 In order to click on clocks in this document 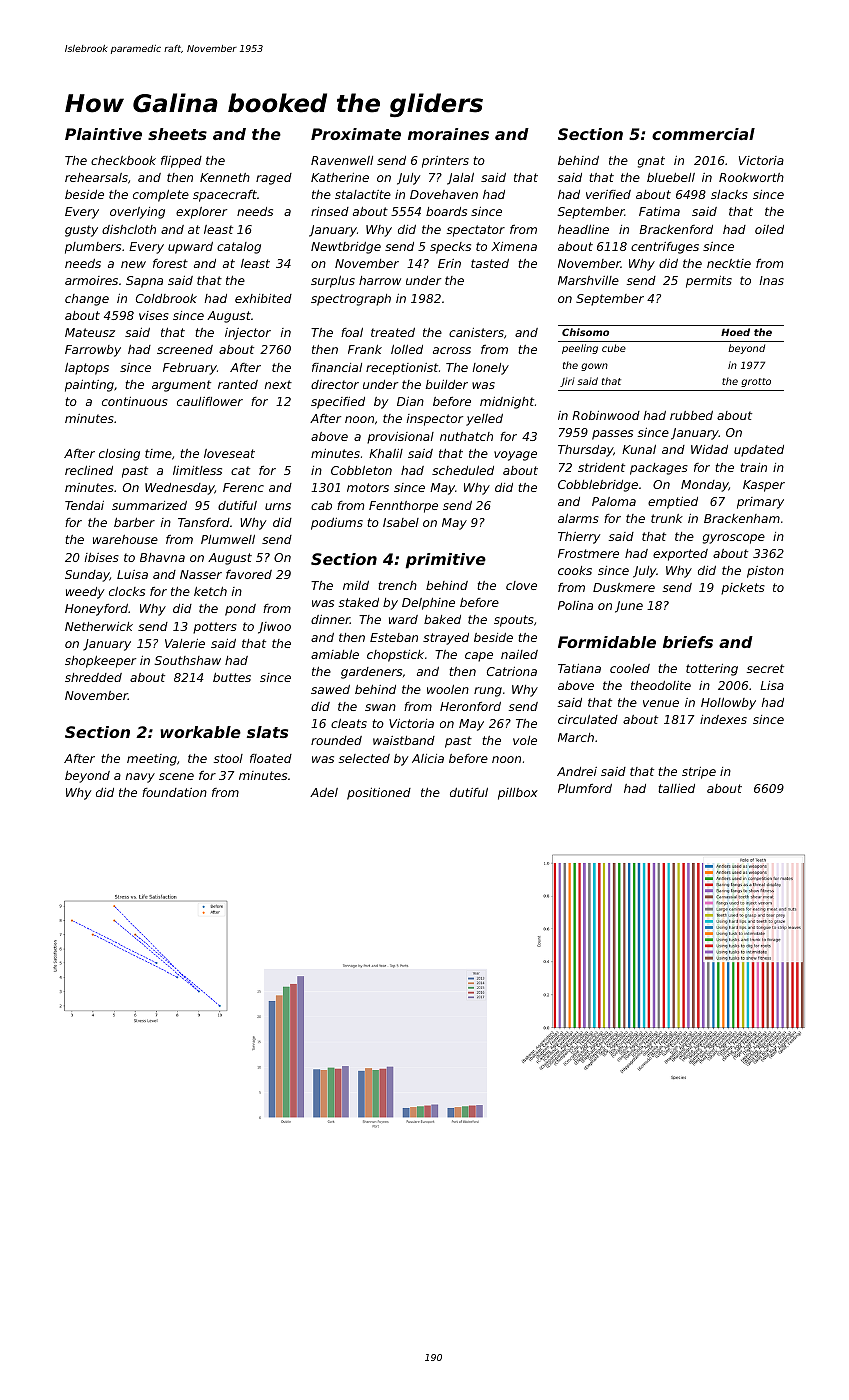, I will do `click(127, 591)`.
